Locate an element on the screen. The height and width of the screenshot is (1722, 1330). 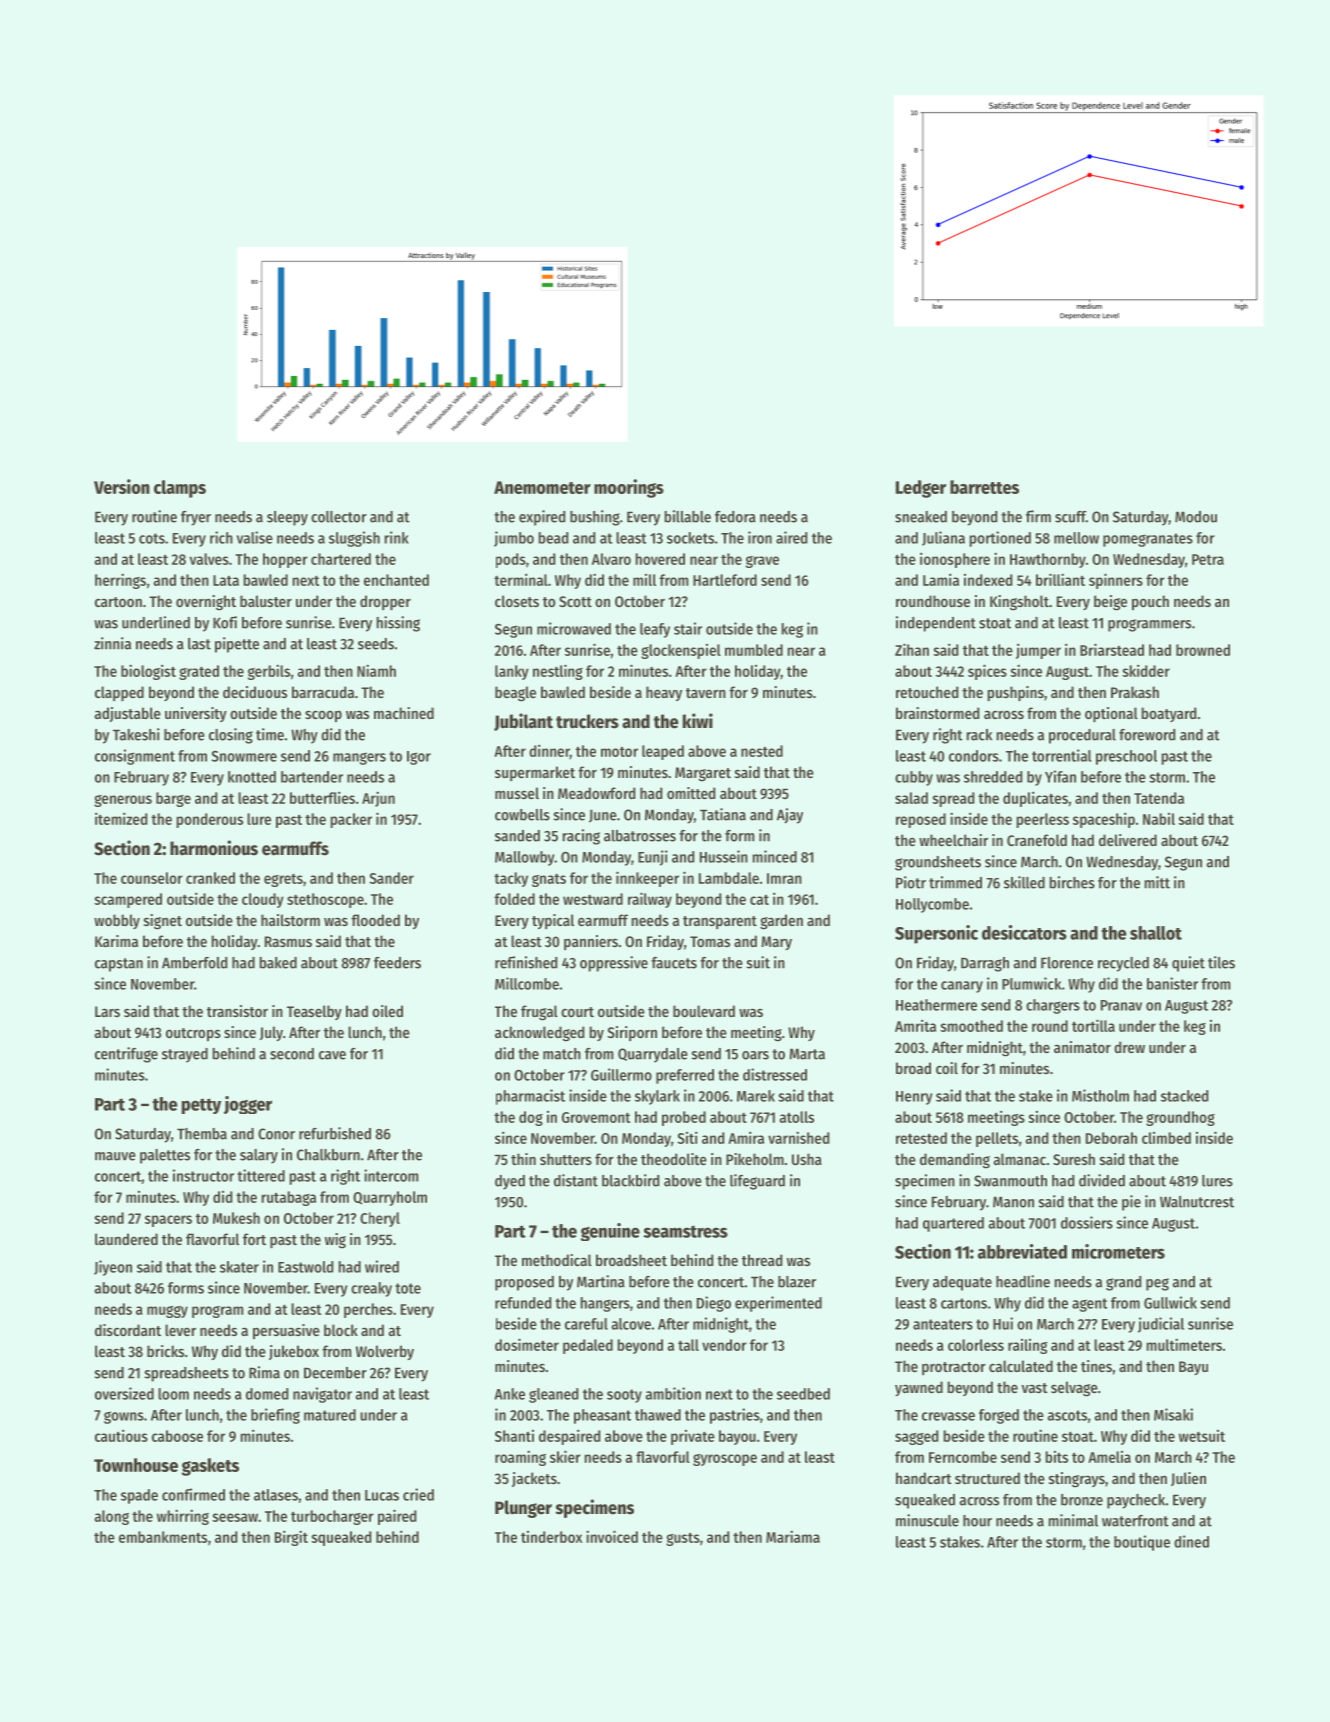
private is located at coordinates (693, 1437).
